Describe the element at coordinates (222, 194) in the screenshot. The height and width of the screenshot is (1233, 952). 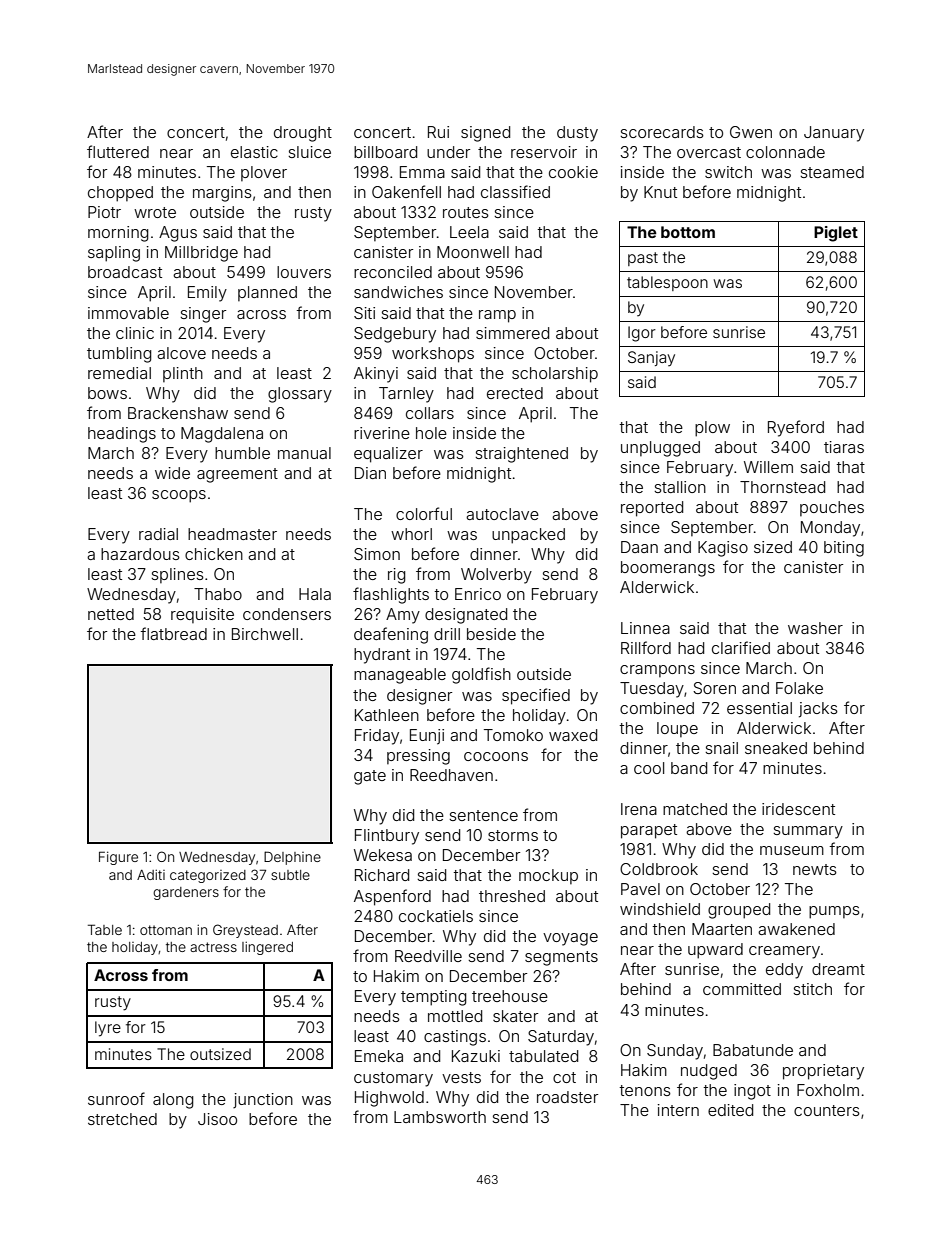
I see `margins` at that location.
